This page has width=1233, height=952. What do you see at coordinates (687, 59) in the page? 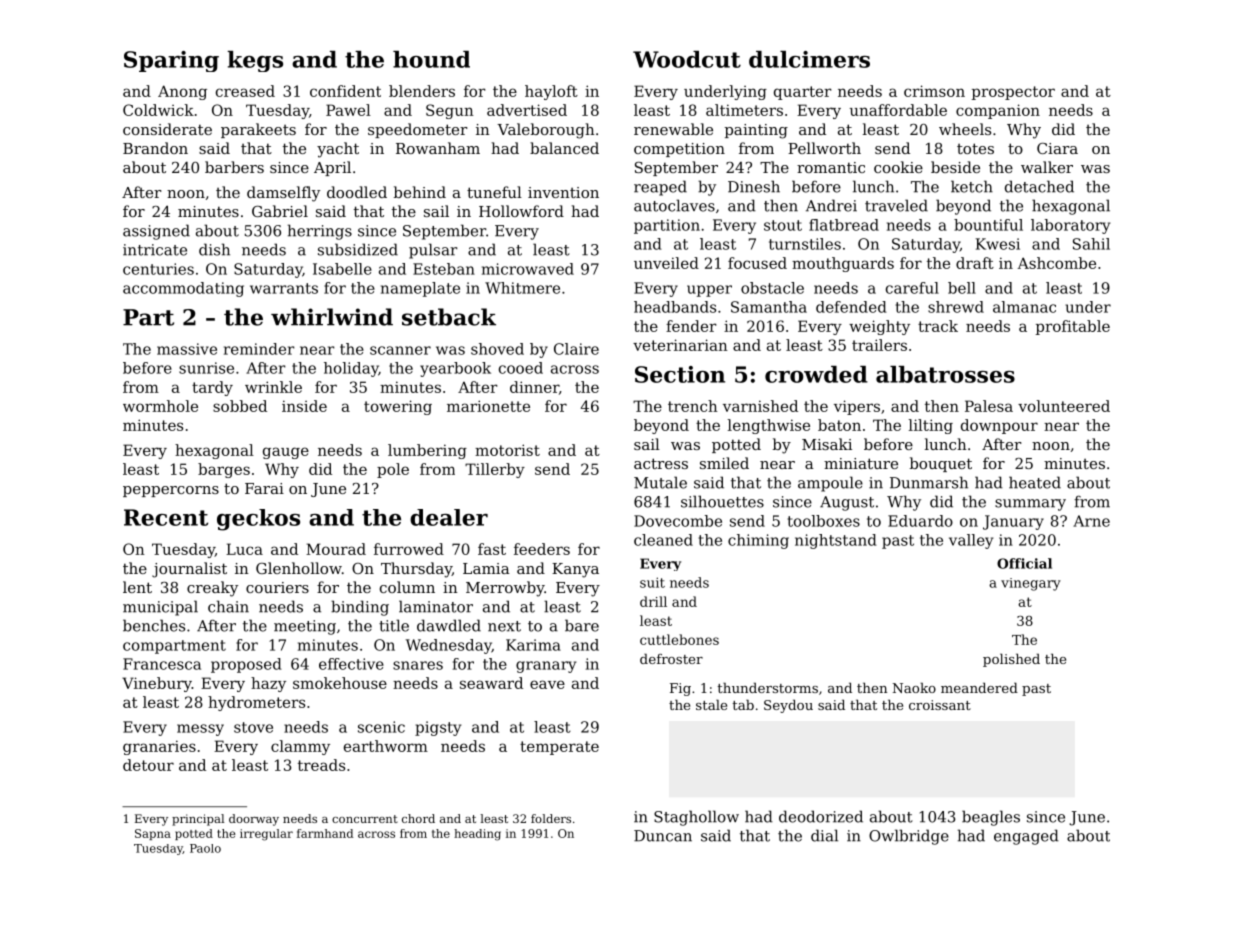
I see `Woodcut` at bounding box center [687, 59].
